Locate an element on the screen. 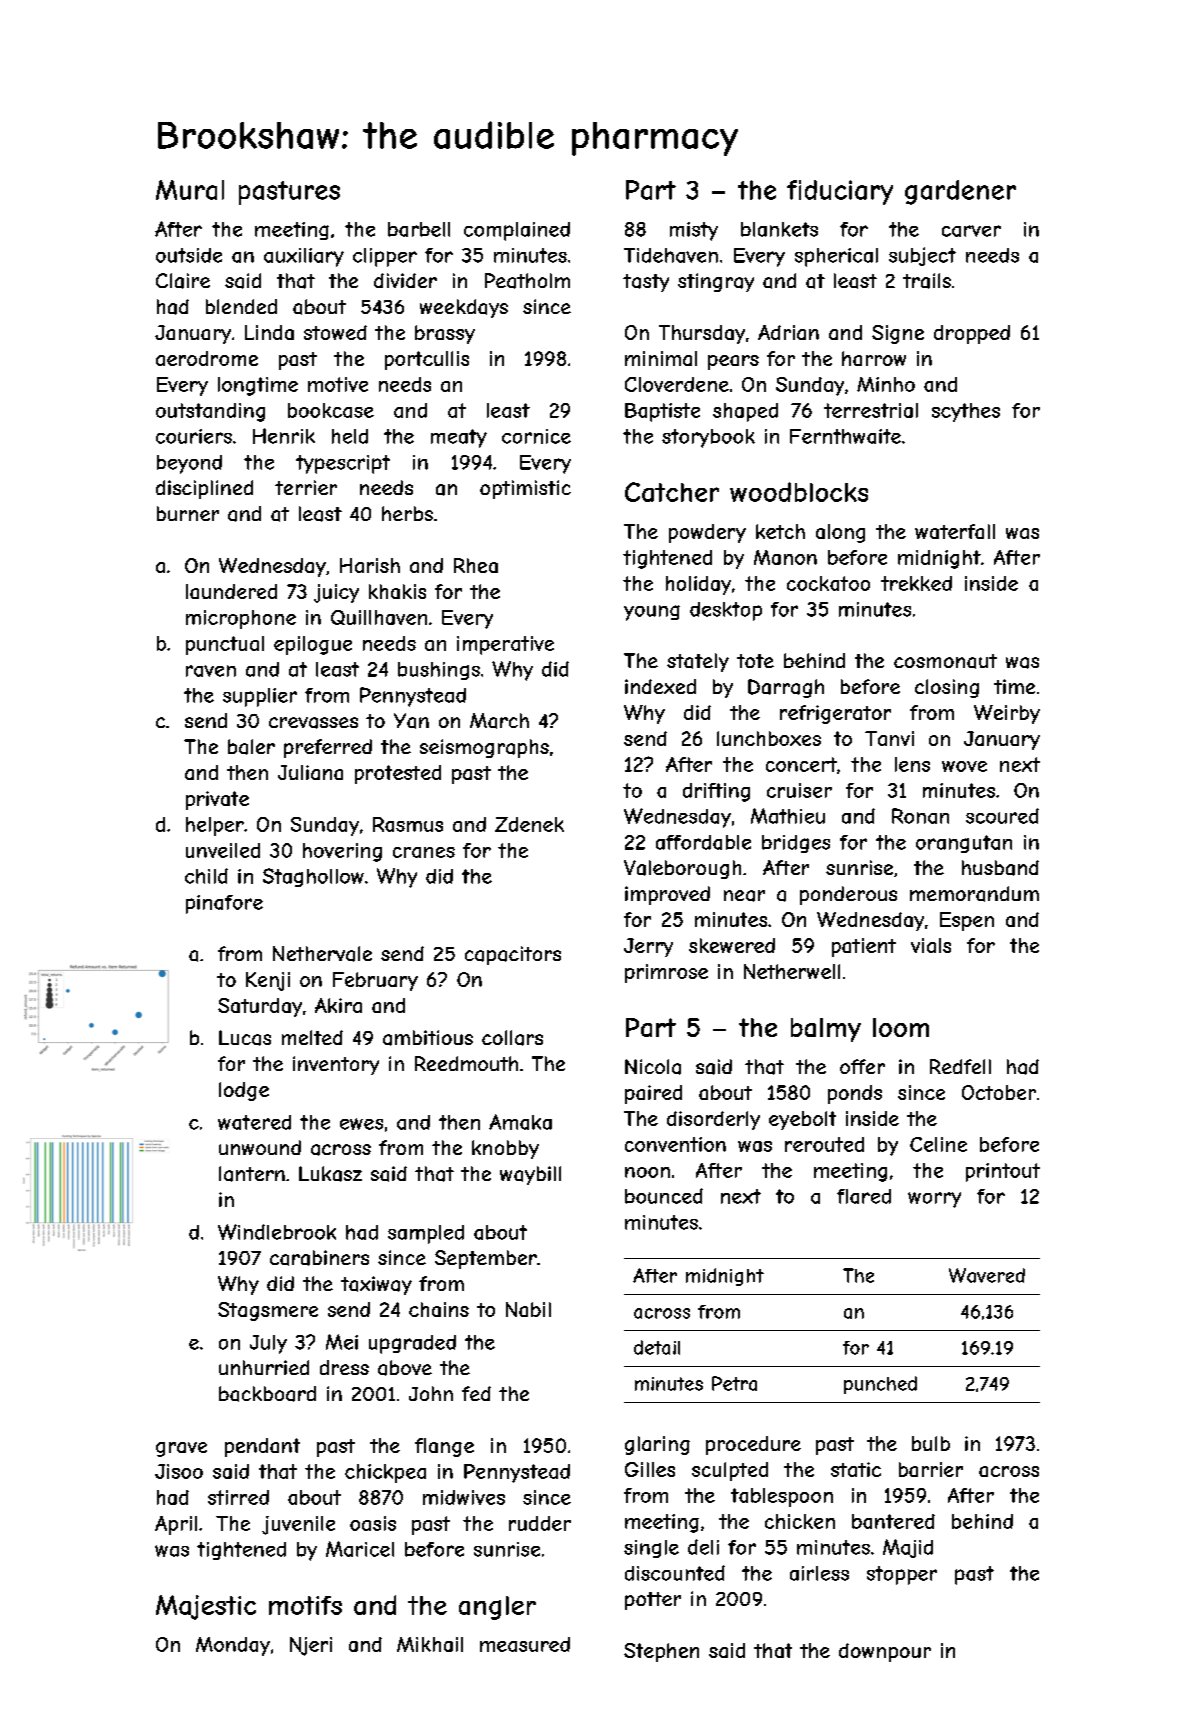 The width and height of the screenshot is (1195, 1730). Weirby is located at coordinates (1007, 714).
